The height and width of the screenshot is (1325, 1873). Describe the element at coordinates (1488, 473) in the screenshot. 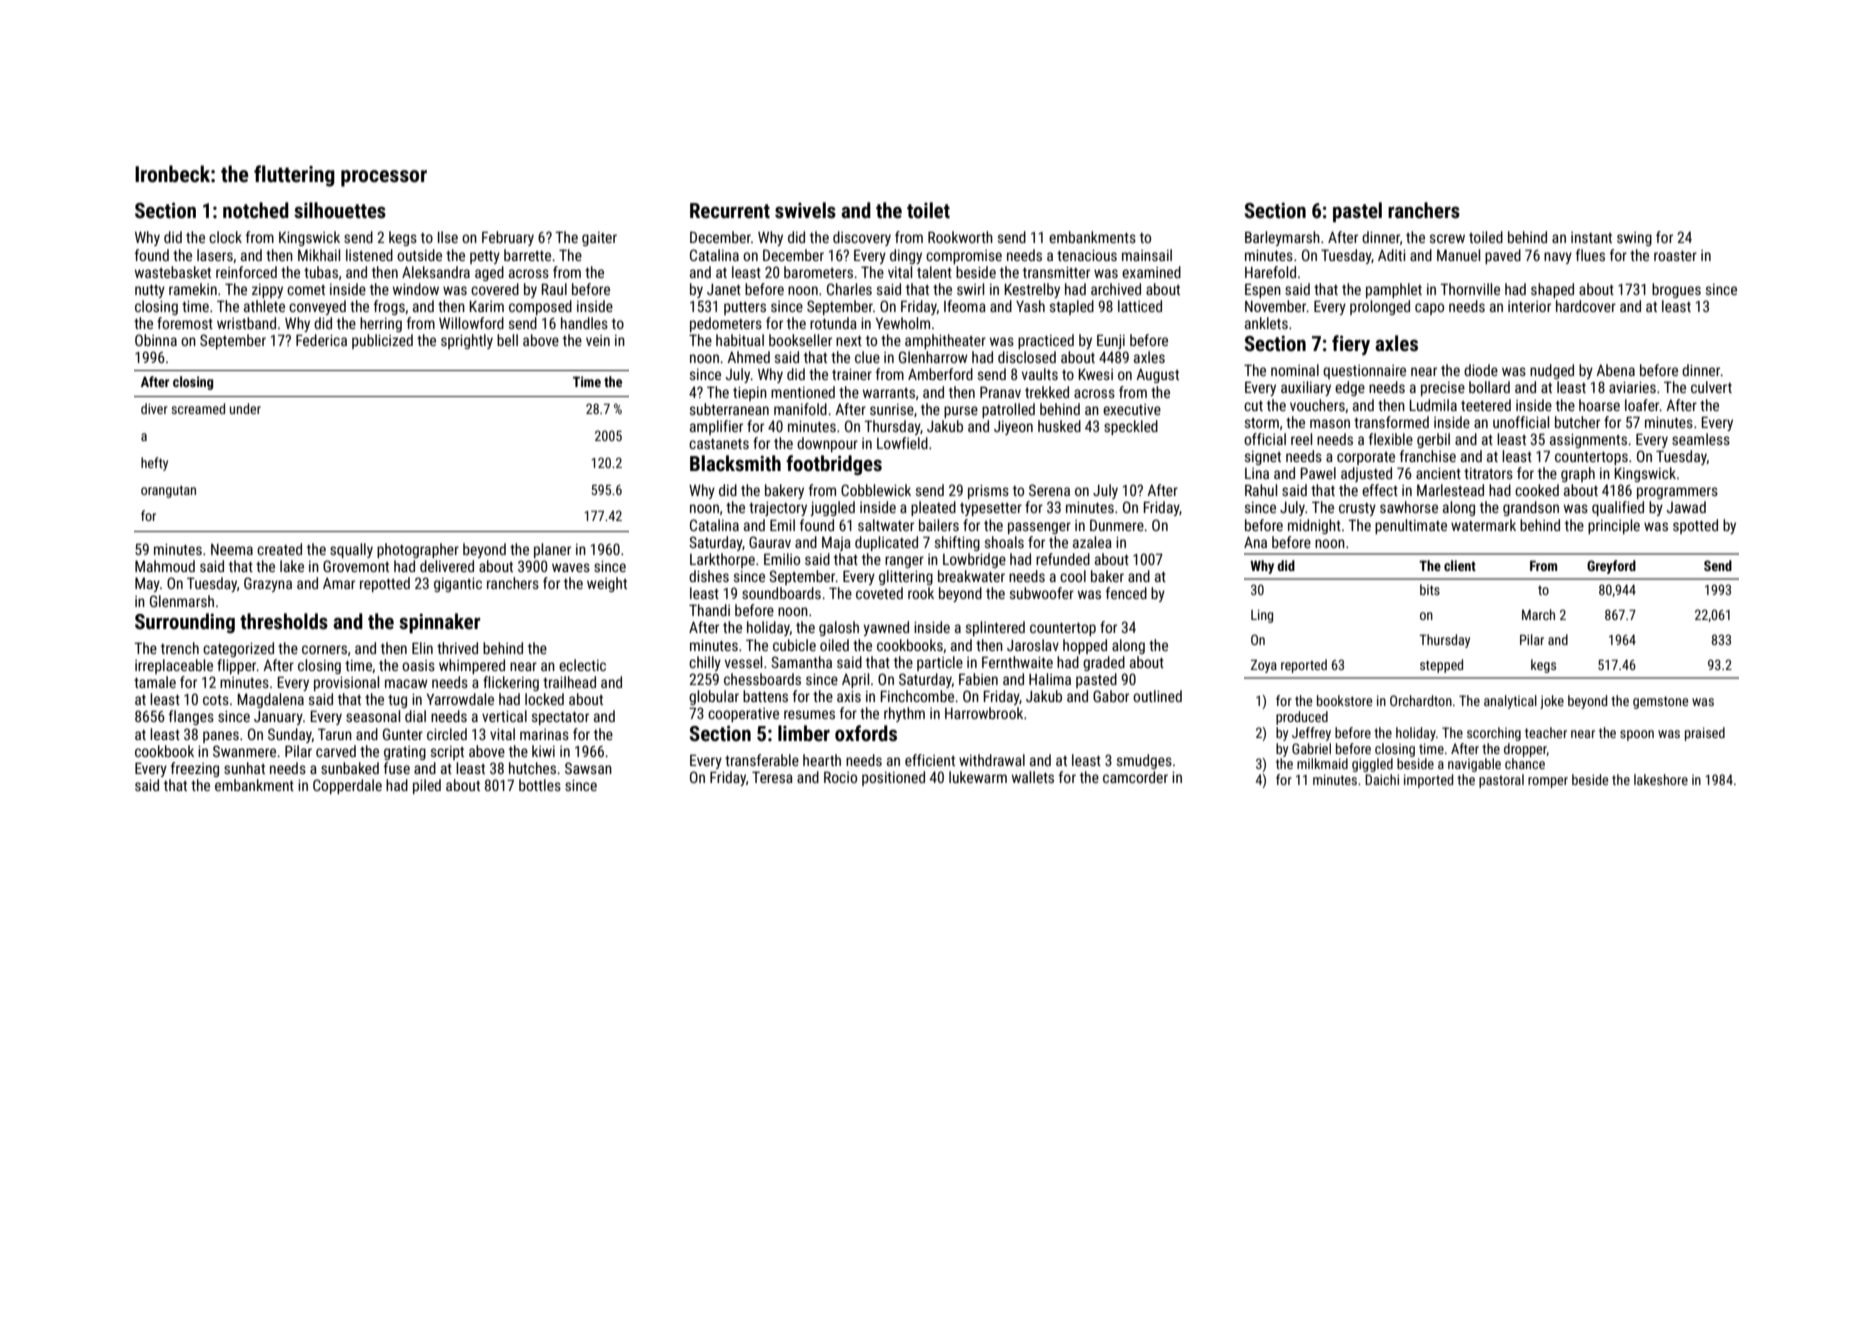

I see `titrators` at that location.
